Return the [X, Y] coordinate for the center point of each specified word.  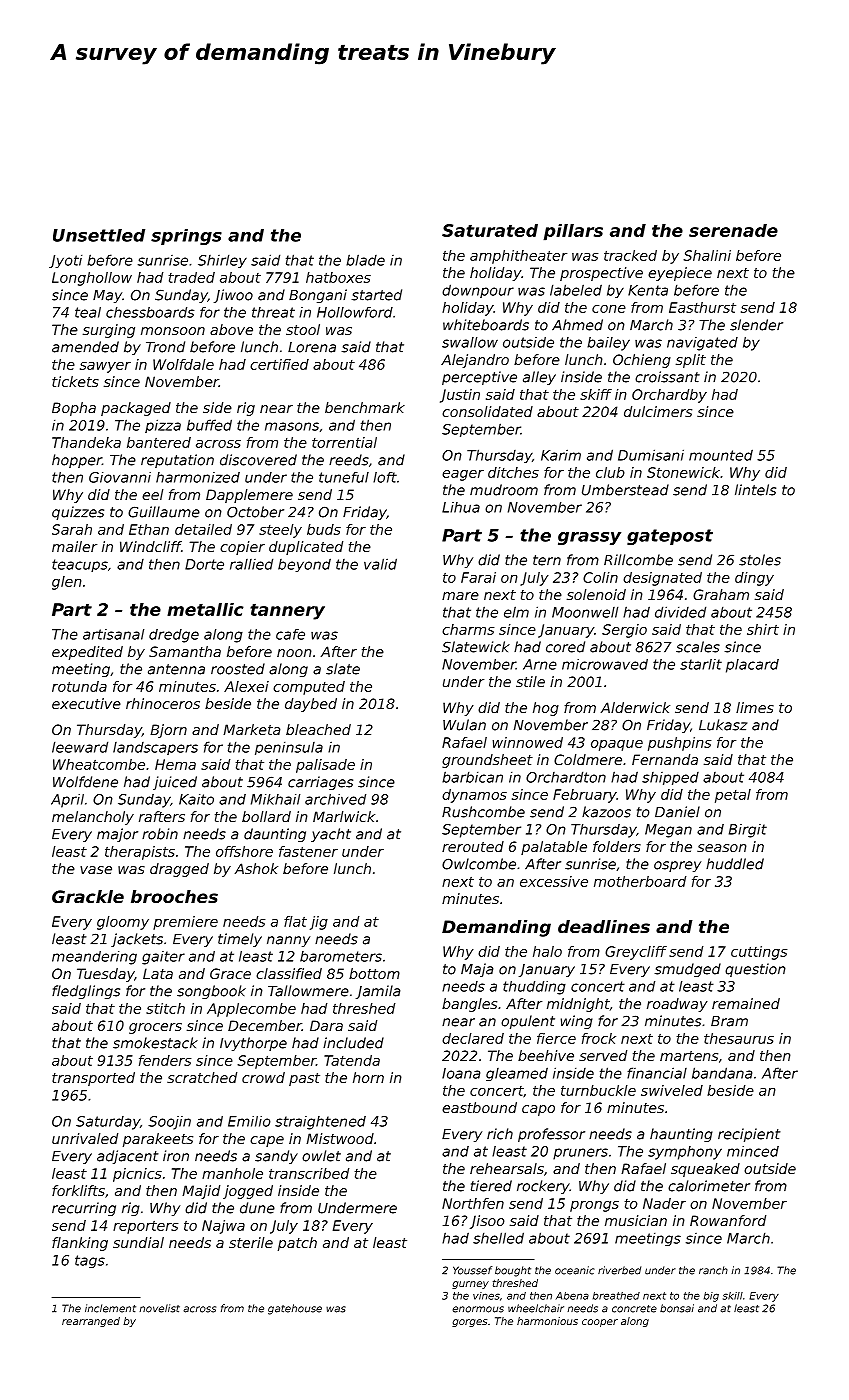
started [376, 295]
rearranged [91, 1322]
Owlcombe [479, 864]
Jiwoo [233, 296]
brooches [174, 896]
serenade [733, 230]
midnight [578, 1005]
